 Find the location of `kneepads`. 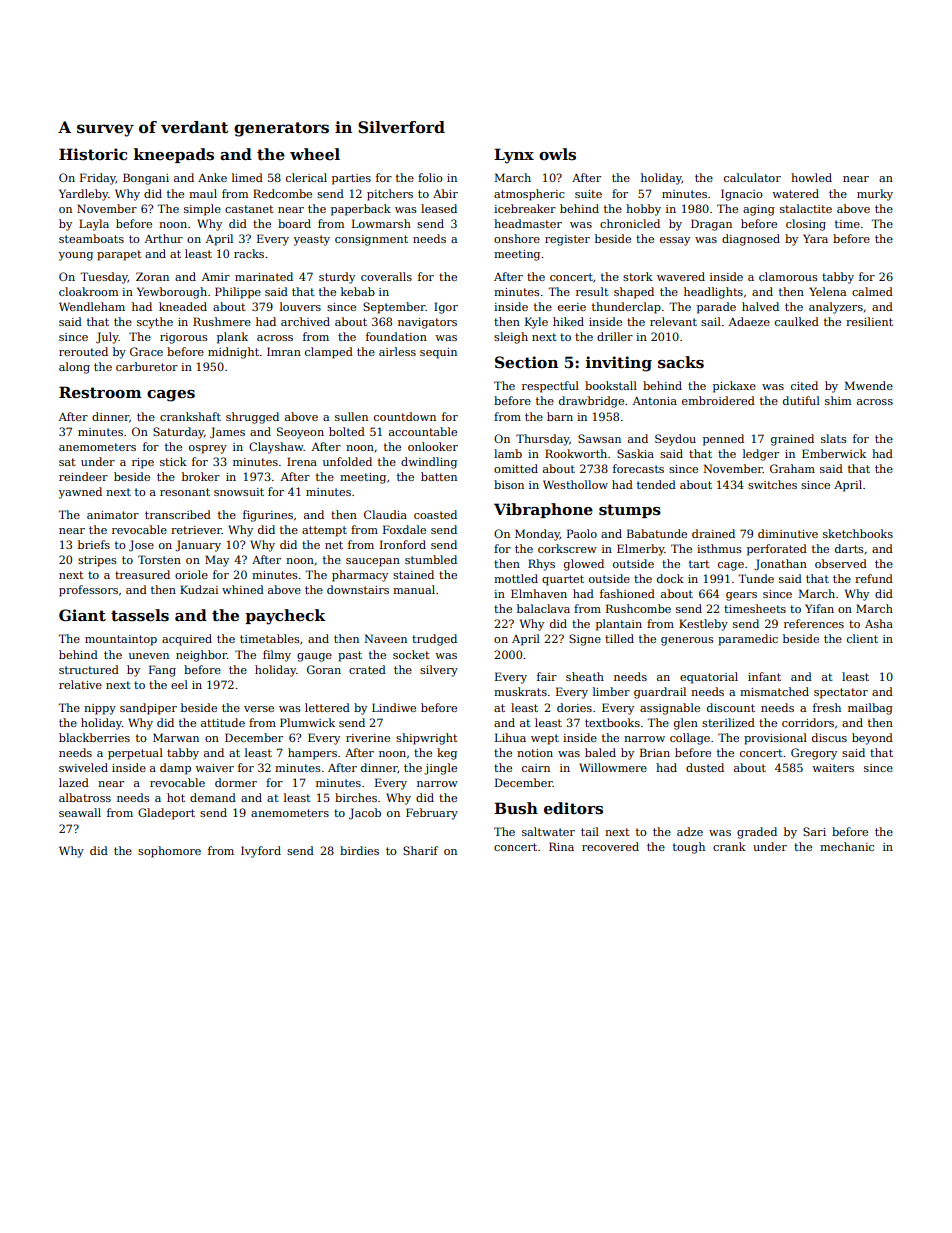

kneepads is located at coordinates (174, 155).
